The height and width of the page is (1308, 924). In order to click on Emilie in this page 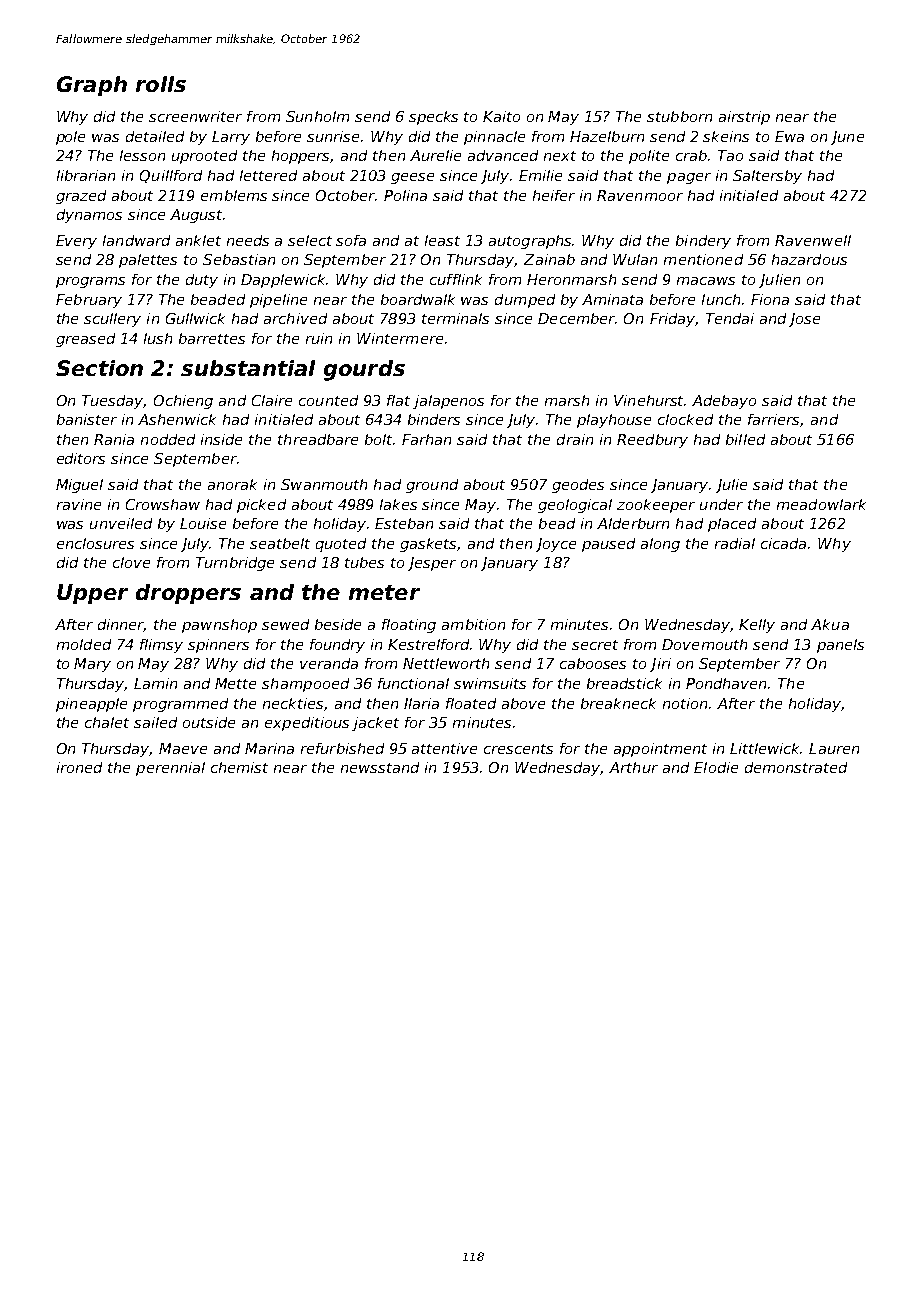, I will do `click(540, 175)`.
